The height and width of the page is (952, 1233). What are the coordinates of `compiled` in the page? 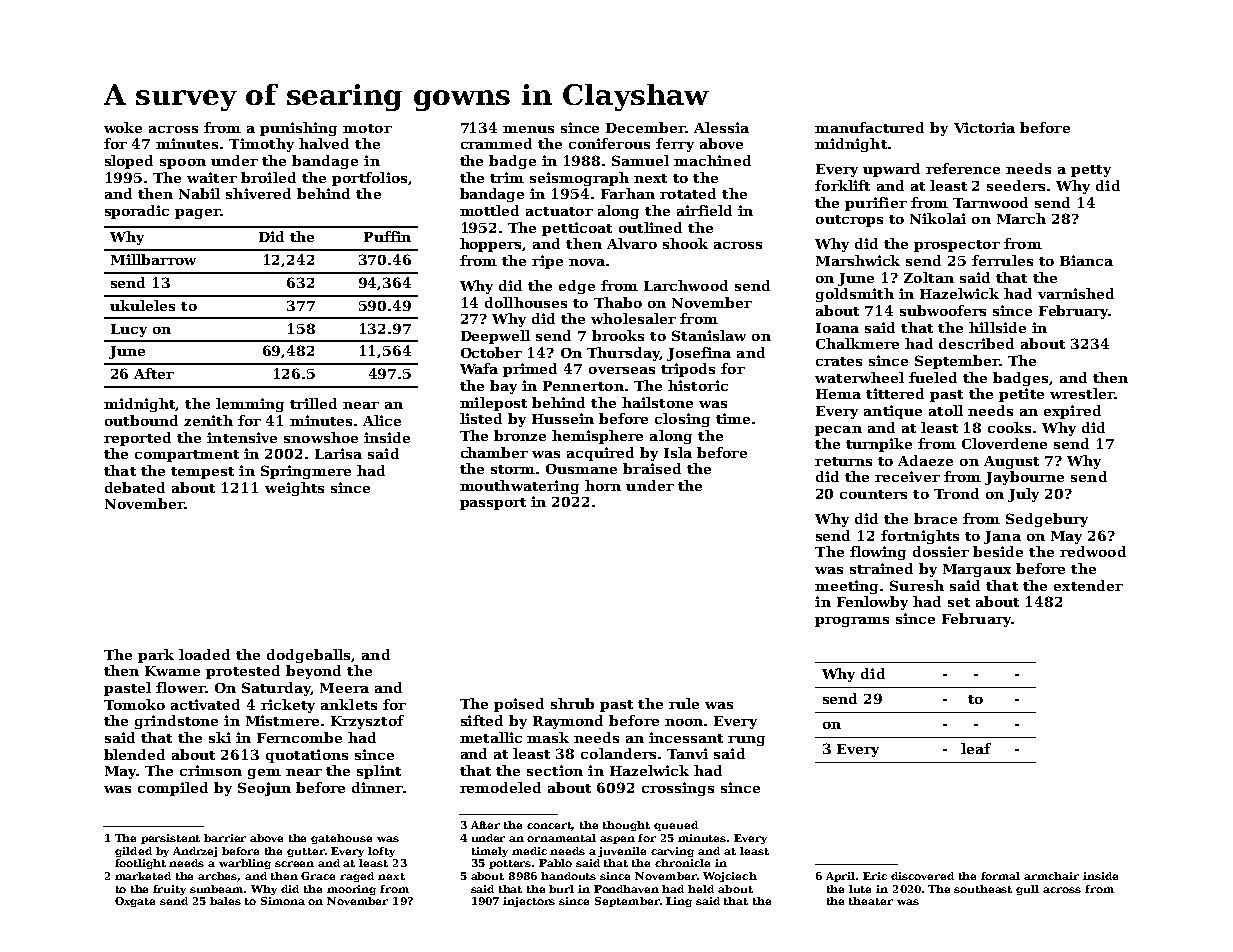 It's located at (173, 789).
